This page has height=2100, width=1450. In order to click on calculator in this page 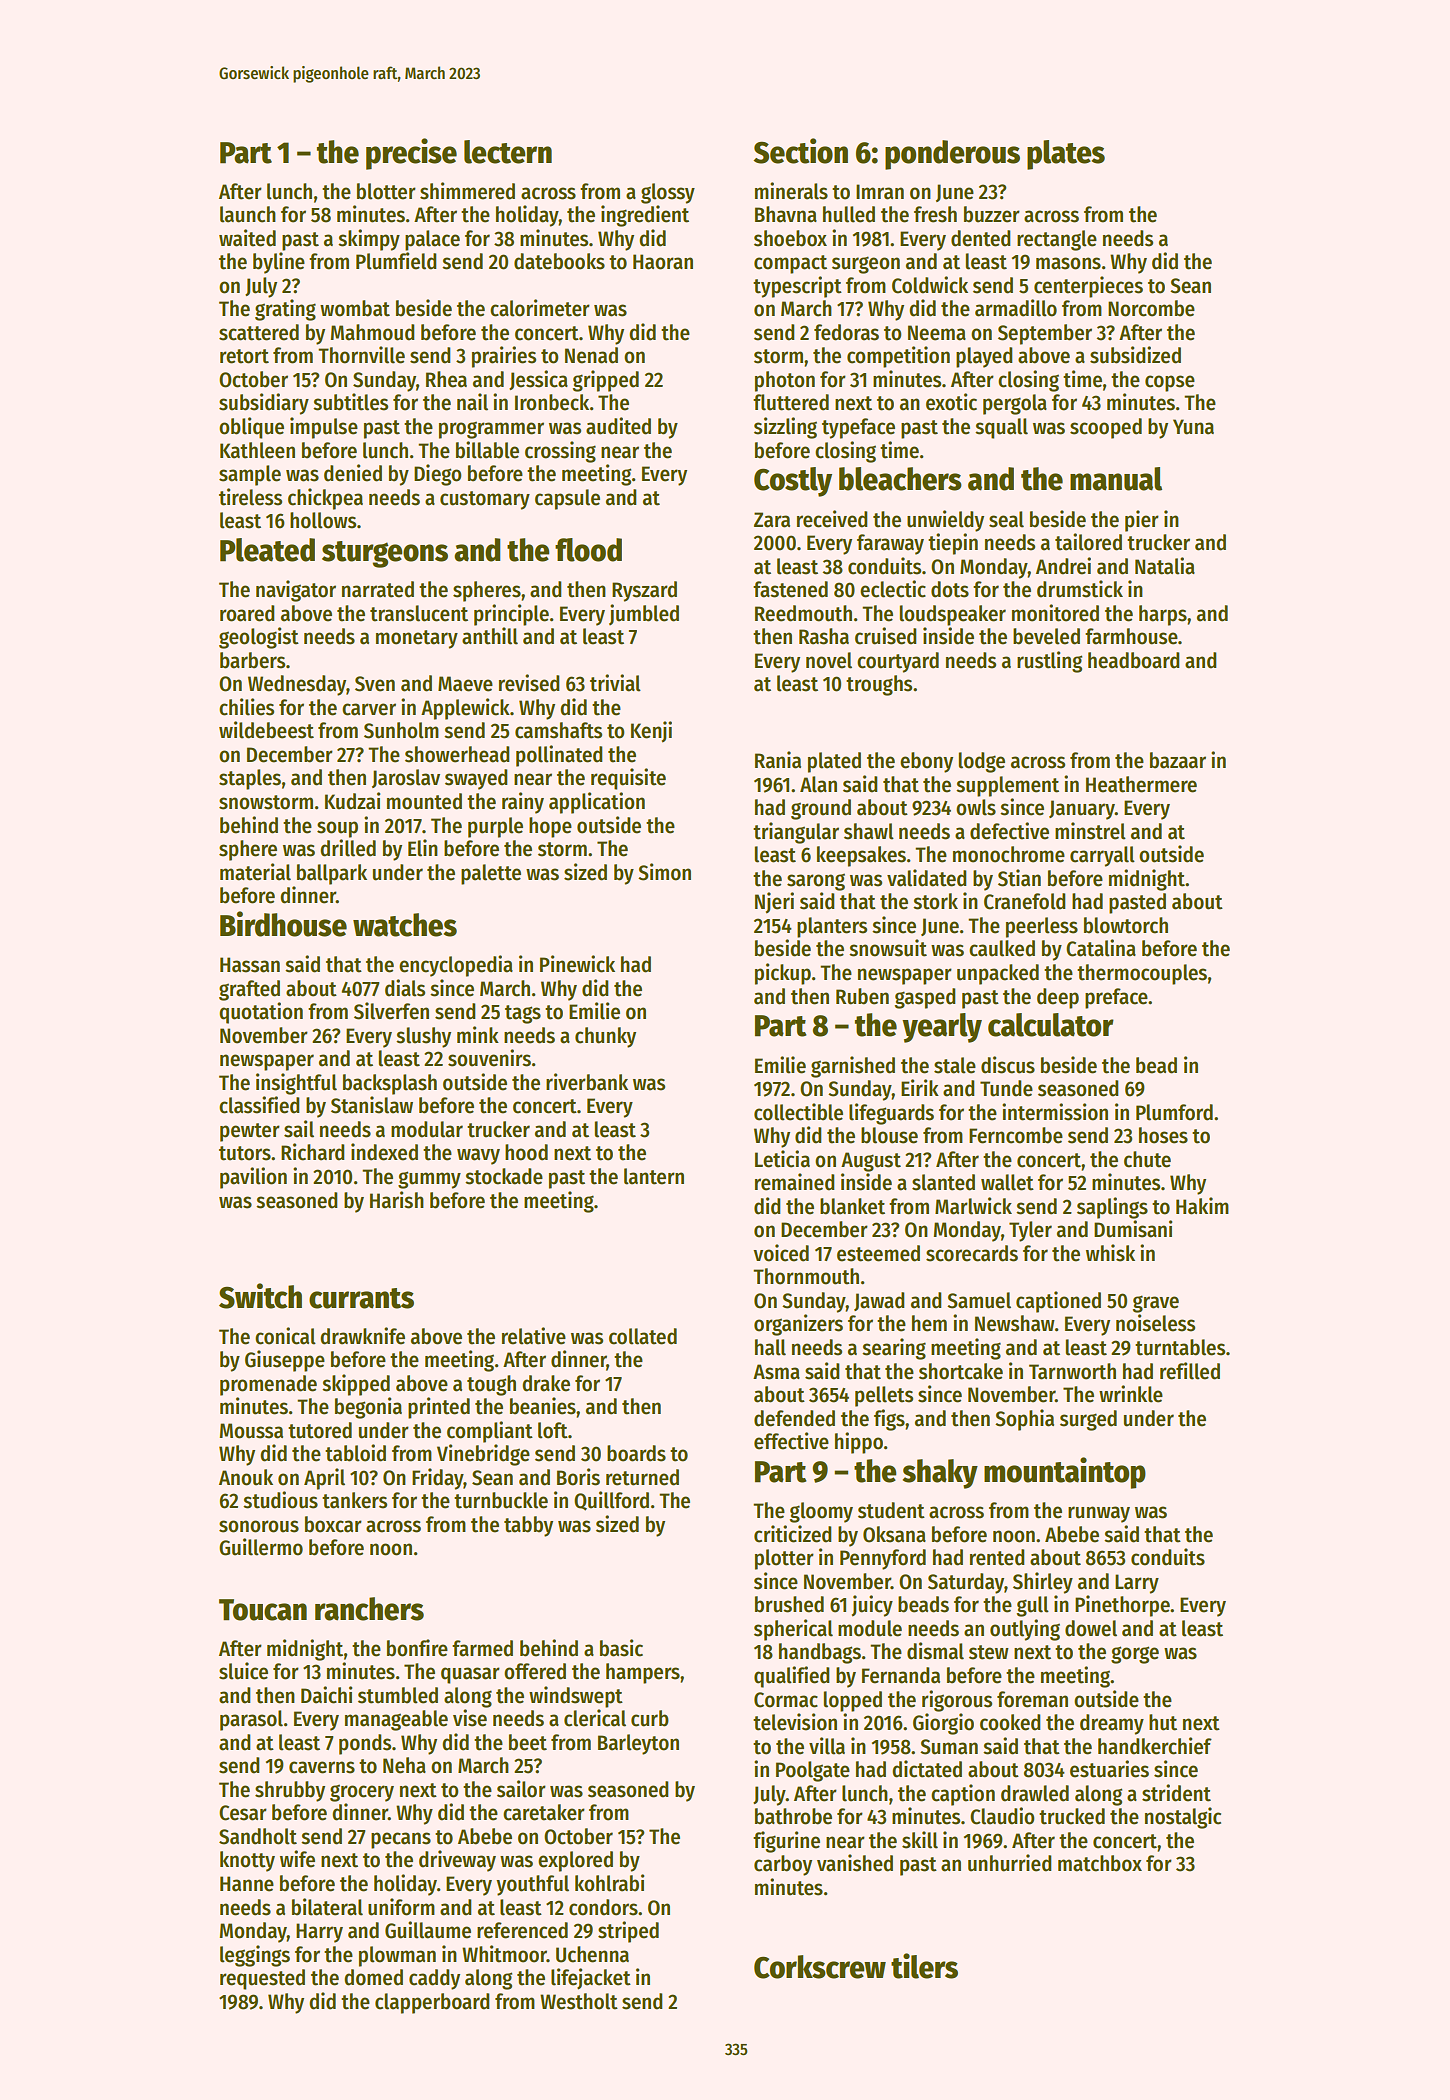, I will do `click(1051, 1025)`.
